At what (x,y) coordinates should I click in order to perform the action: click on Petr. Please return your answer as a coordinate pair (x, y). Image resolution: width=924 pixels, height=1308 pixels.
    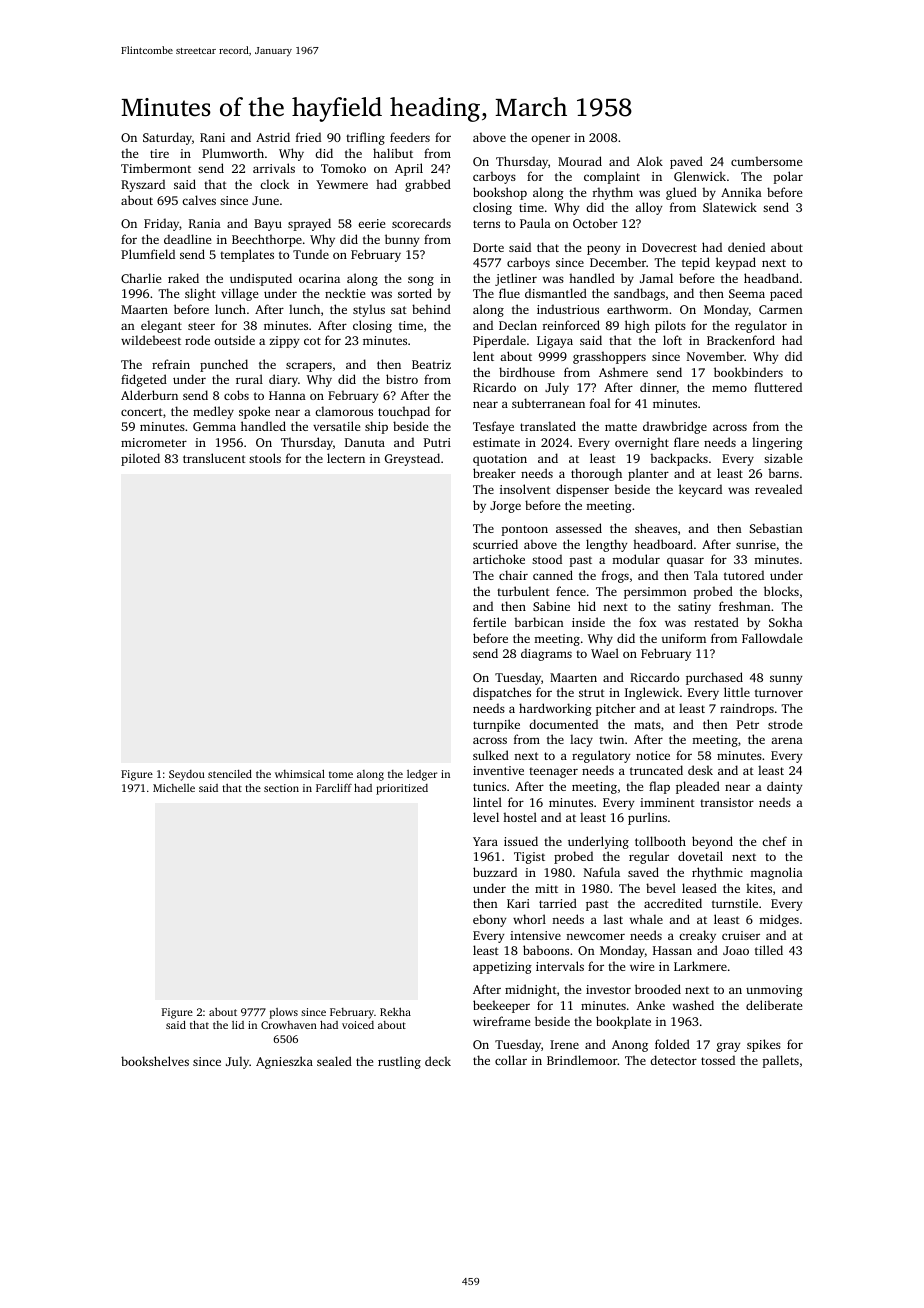
    Looking at the image, I should click on (748, 724).
